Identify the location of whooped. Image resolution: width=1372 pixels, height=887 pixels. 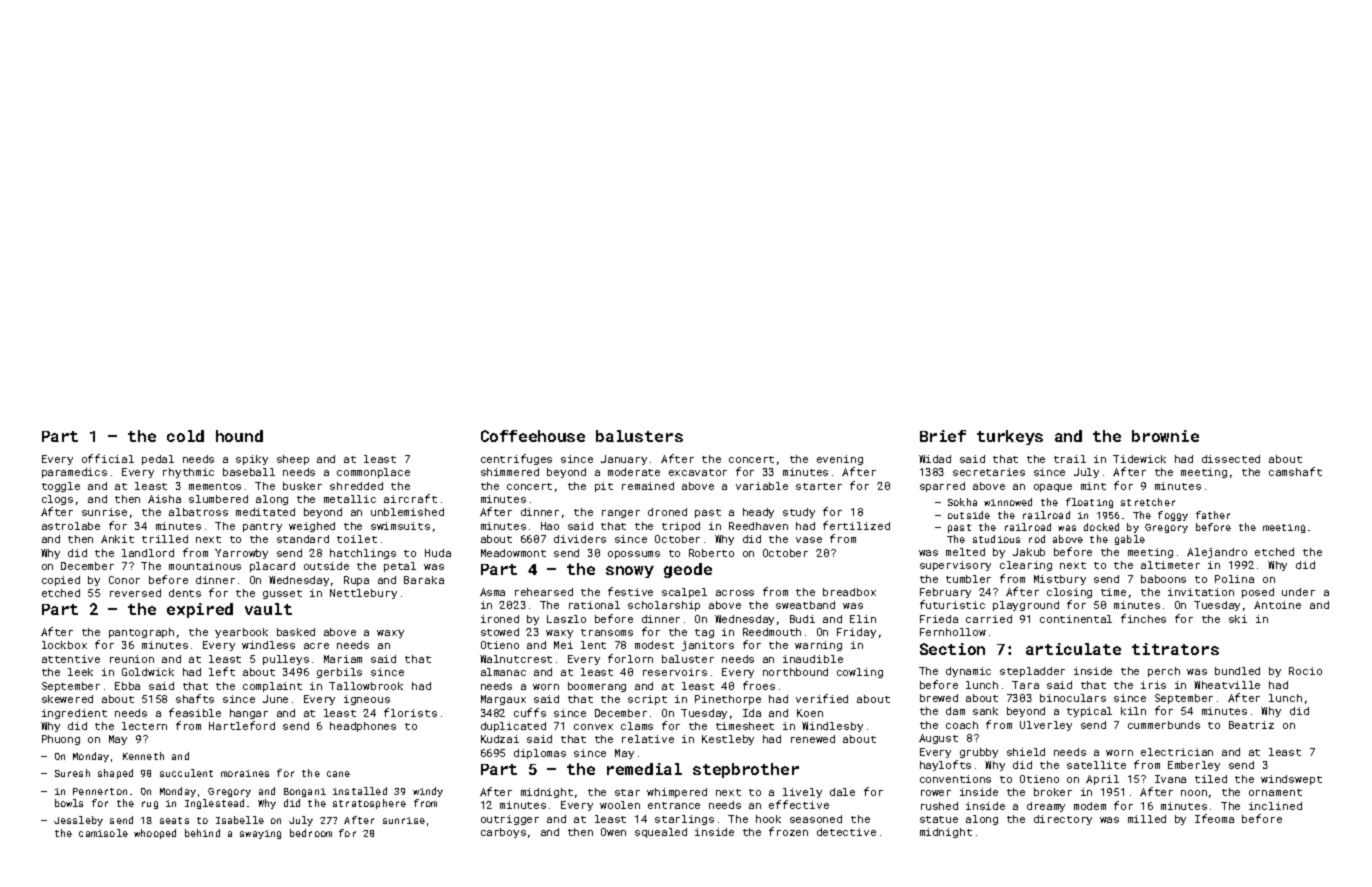
(155, 834).
